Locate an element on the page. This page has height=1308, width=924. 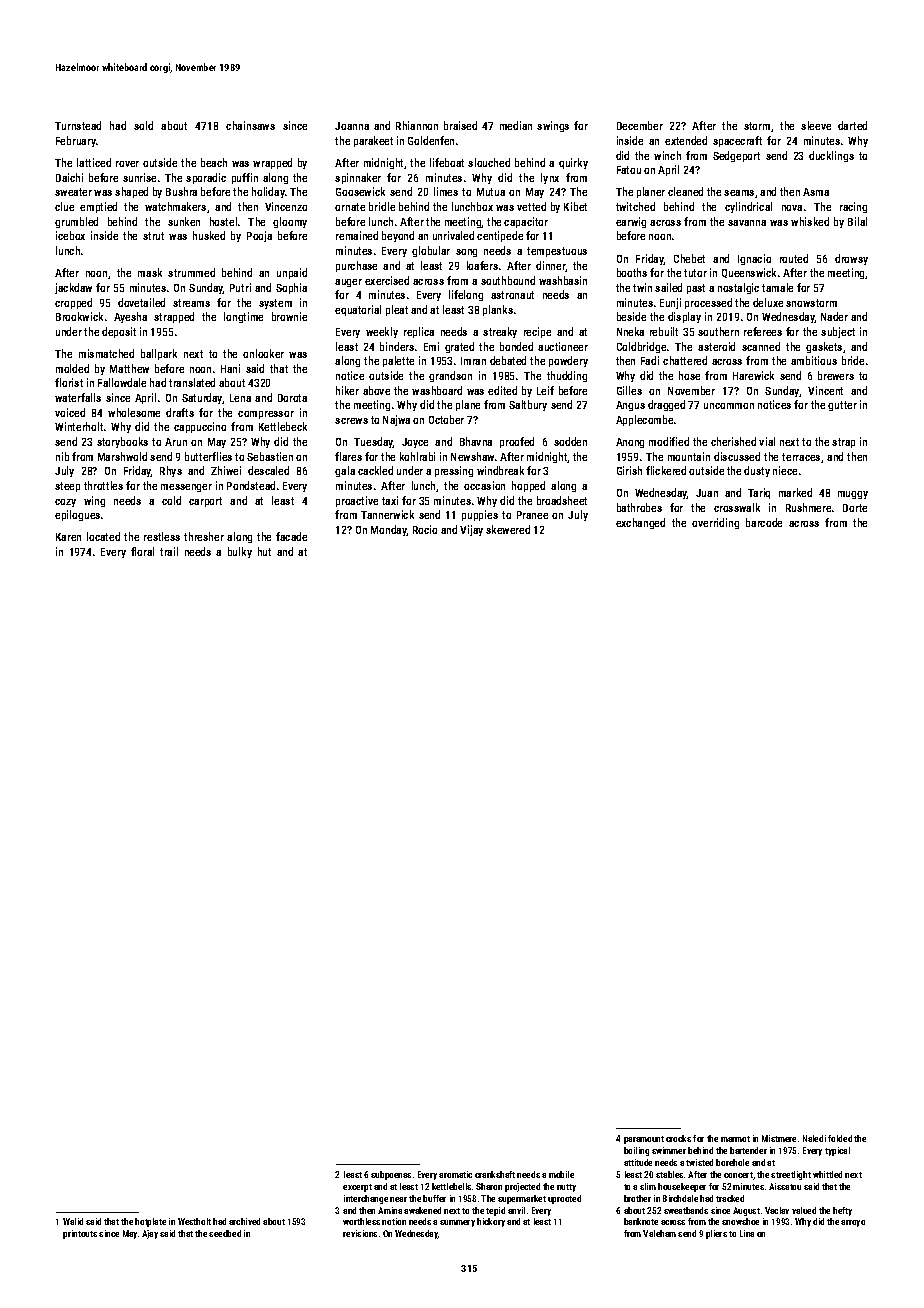
marmot is located at coordinates (735, 1139).
